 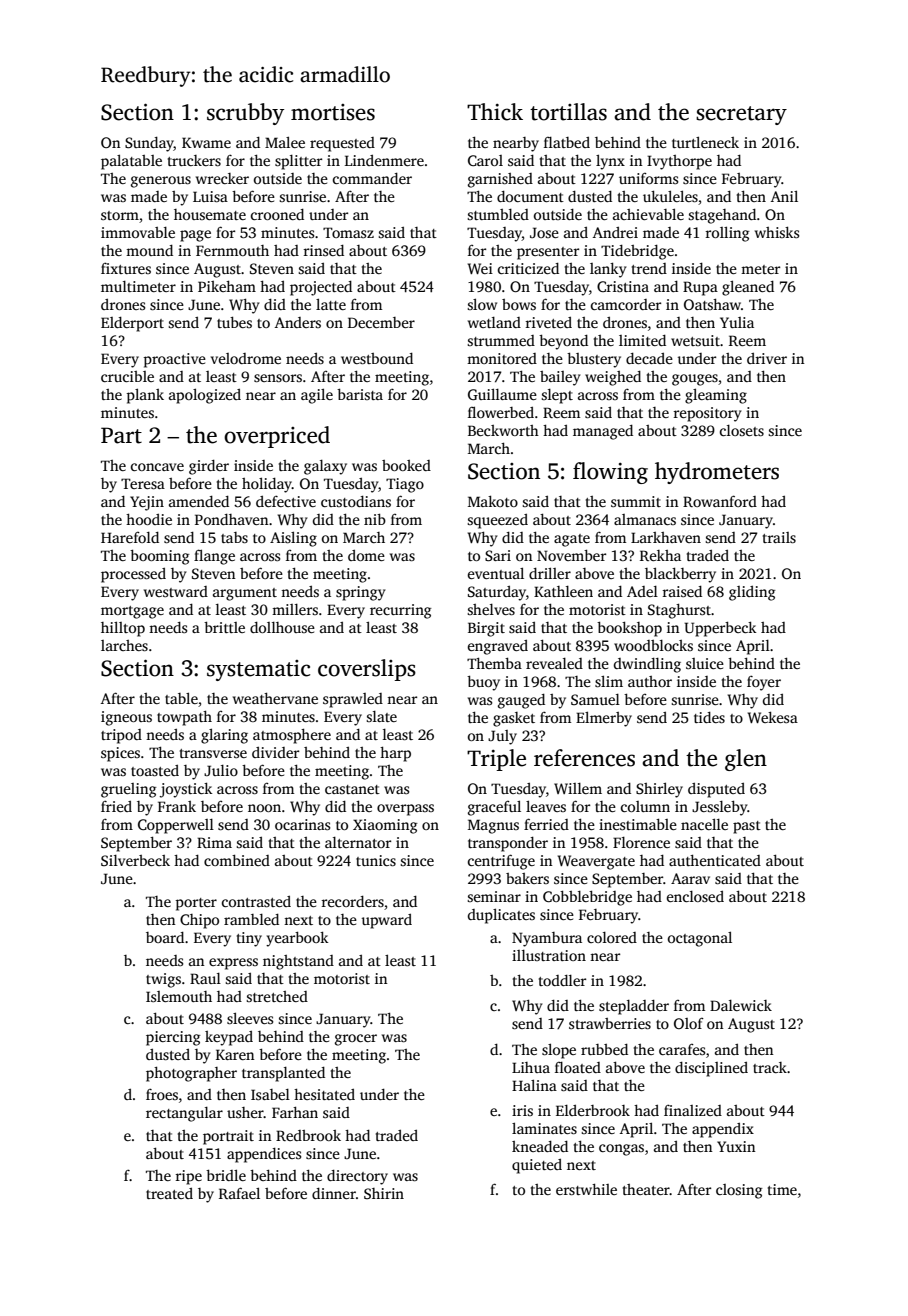 I want to click on toasted, so click(x=155, y=770).
